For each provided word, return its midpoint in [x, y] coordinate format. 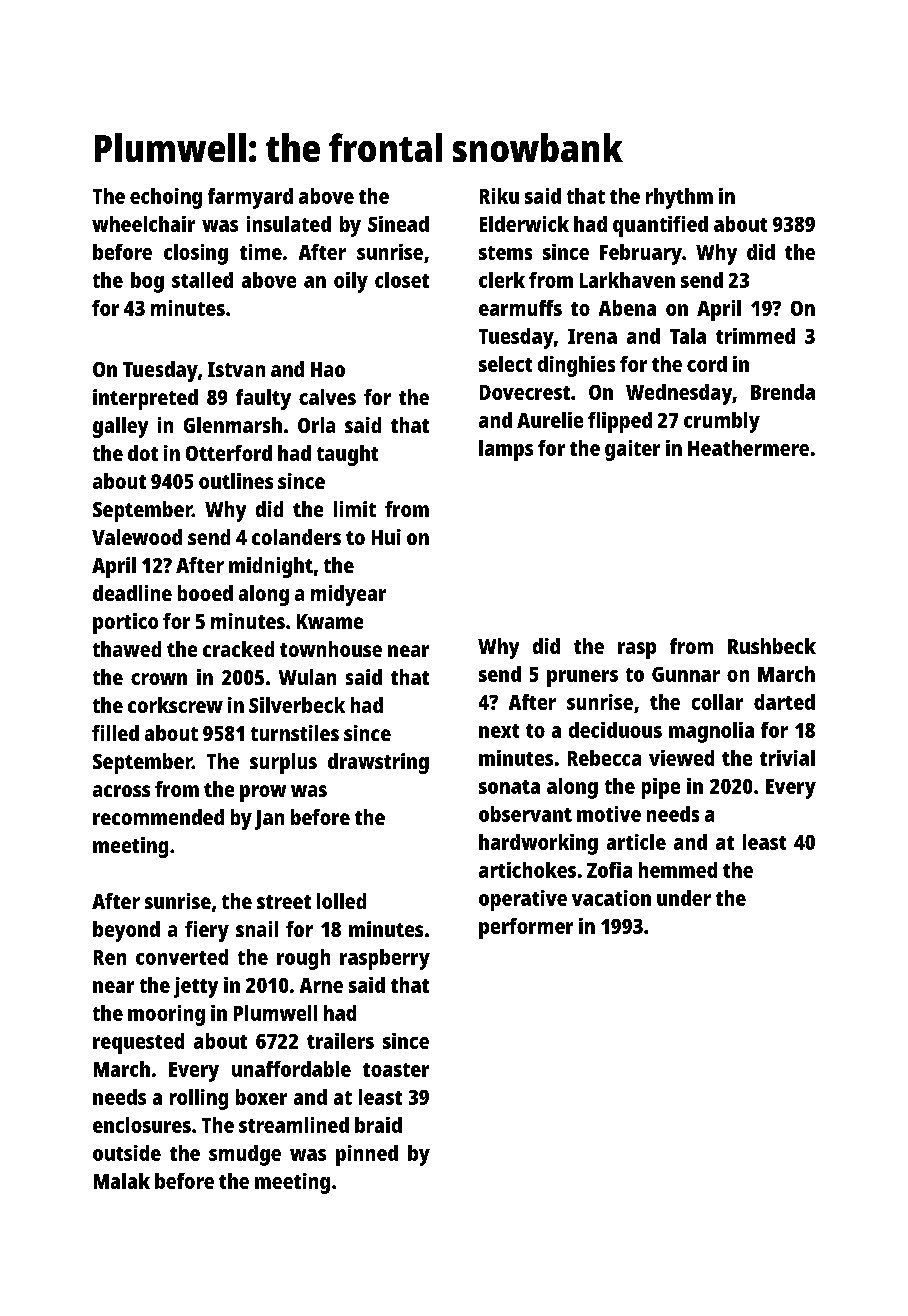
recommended [158, 817]
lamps [506, 450]
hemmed [678, 870]
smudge [245, 1155]
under [684, 898]
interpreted [145, 399]
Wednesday [679, 394]
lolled [341, 901]
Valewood [137, 537]
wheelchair [143, 224]
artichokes [527, 870]
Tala [688, 336]
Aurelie [550, 420]
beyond [126, 931]
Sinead [398, 224]
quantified [660, 226]
